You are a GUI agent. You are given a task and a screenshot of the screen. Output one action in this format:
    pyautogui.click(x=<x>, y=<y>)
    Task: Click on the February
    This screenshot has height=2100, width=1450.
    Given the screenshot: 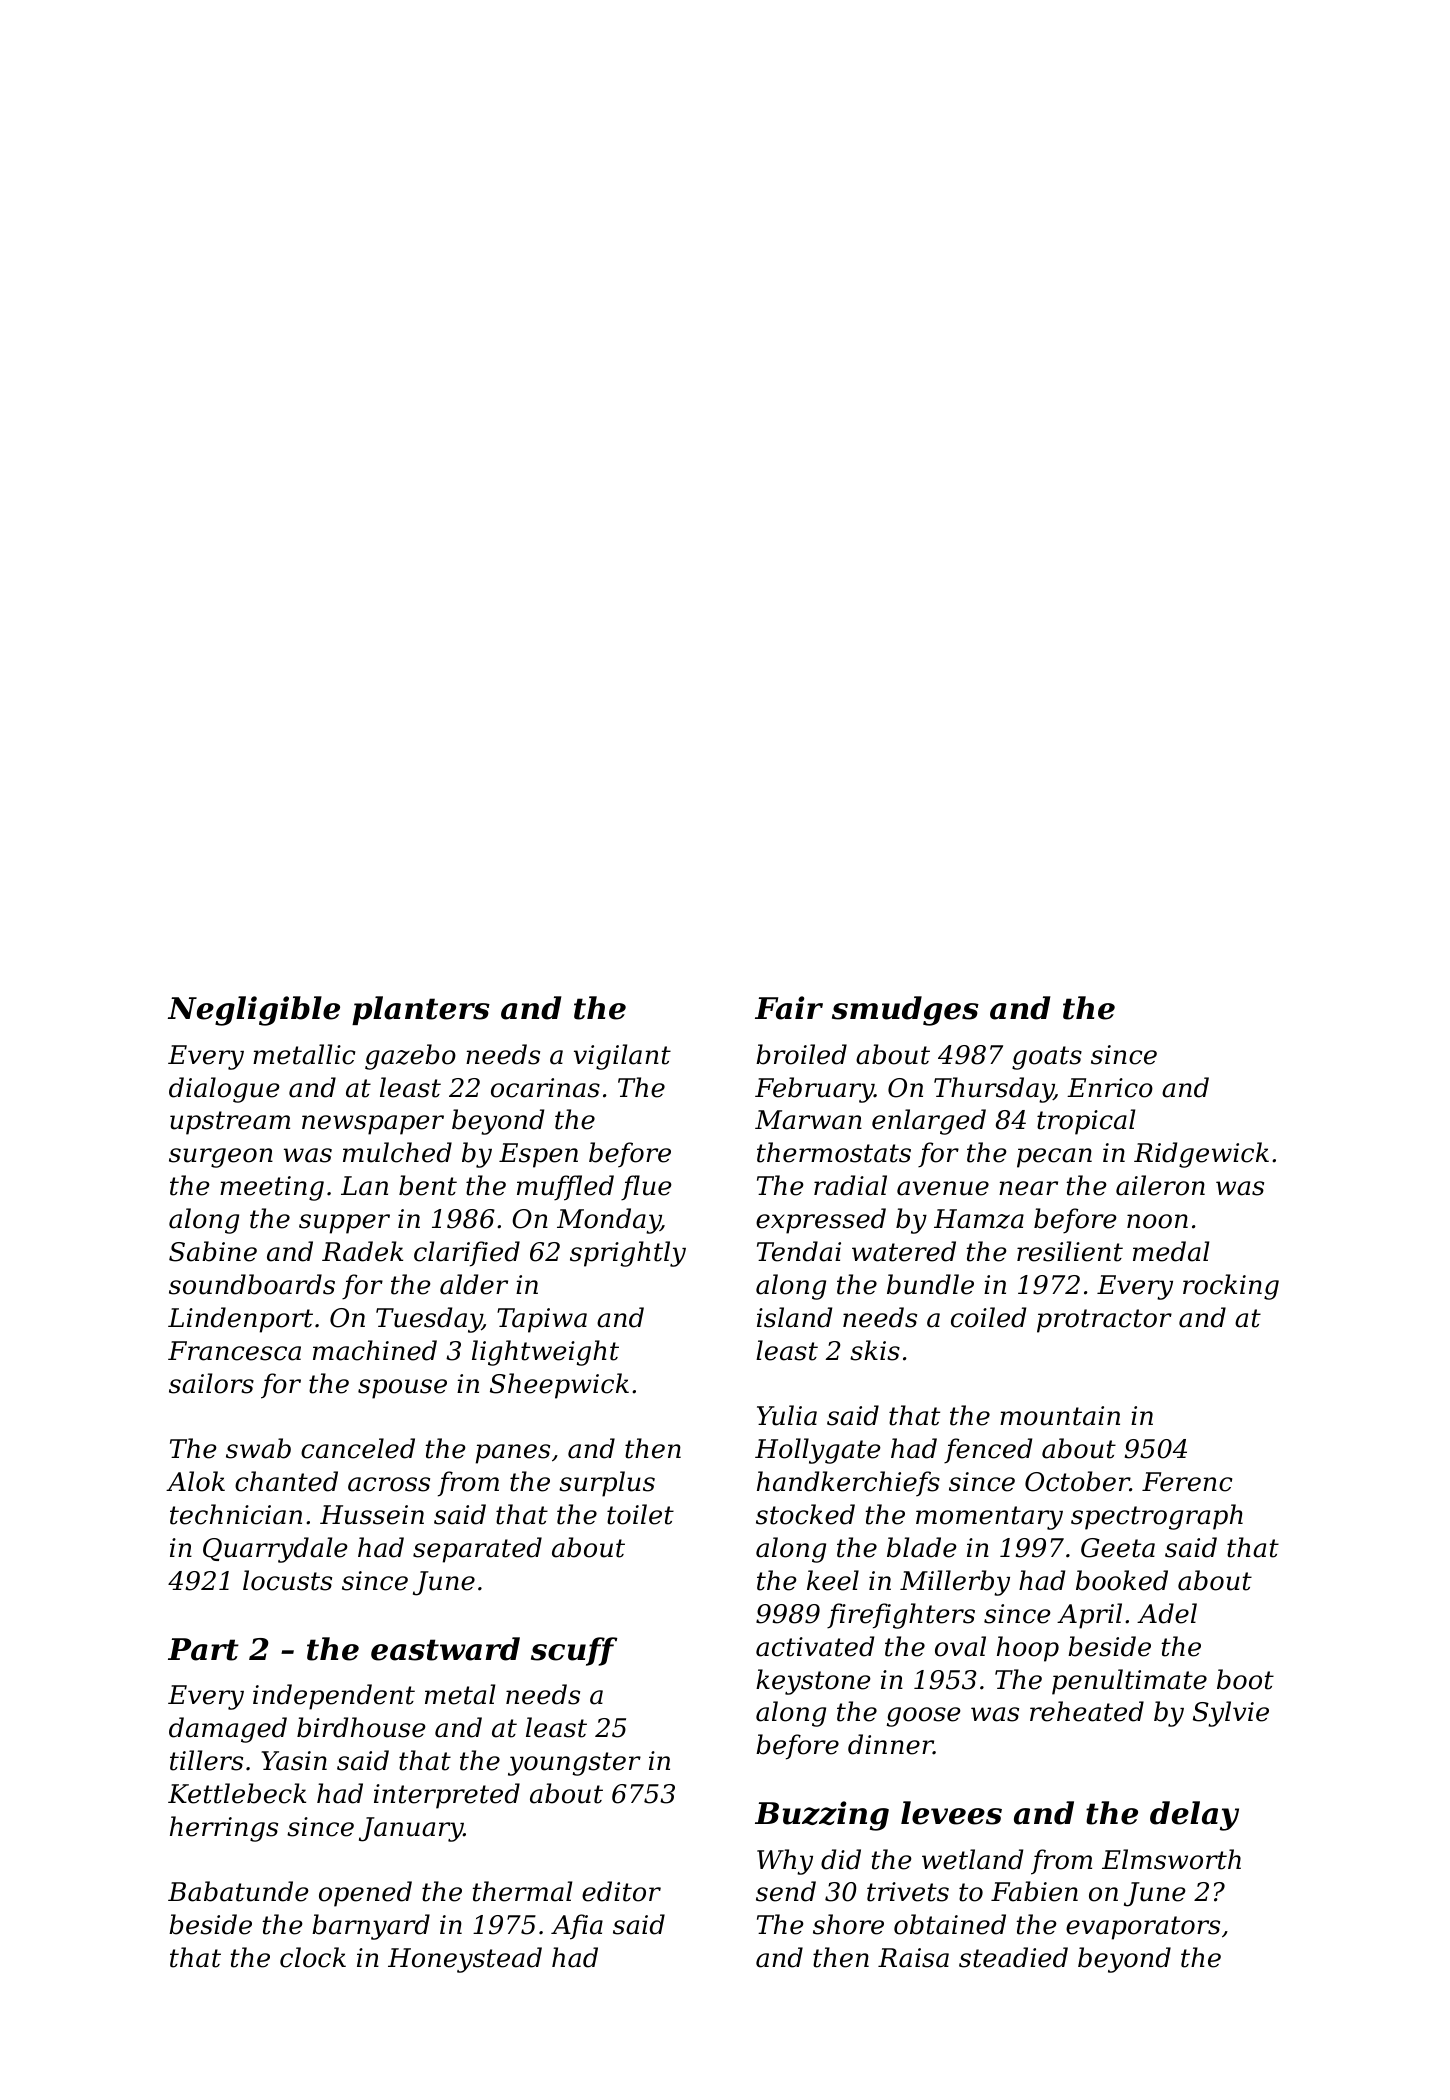 What is the action you would take?
    pyautogui.click(x=814, y=1090)
